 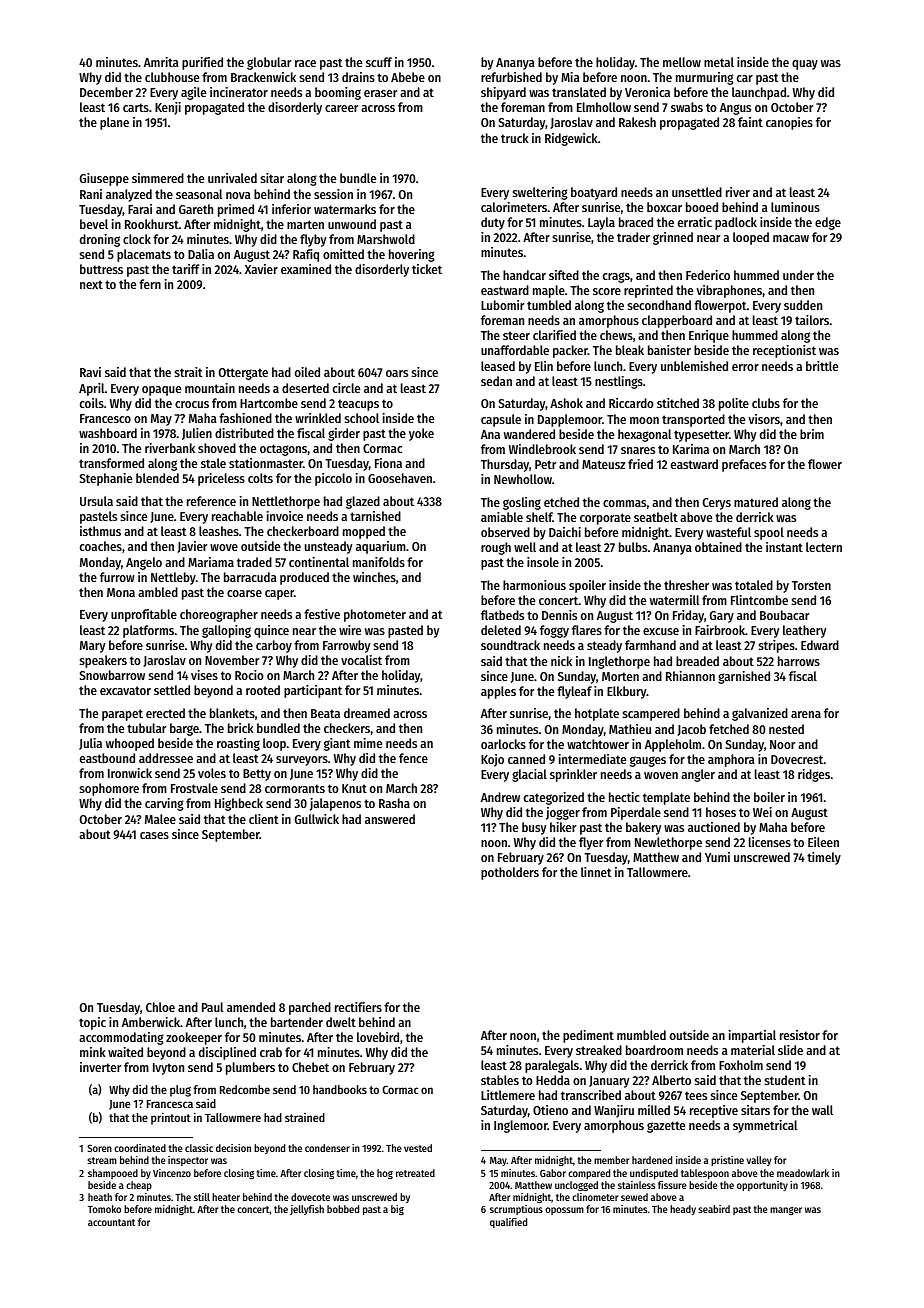 I want to click on Brackenwick, so click(x=263, y=77).
